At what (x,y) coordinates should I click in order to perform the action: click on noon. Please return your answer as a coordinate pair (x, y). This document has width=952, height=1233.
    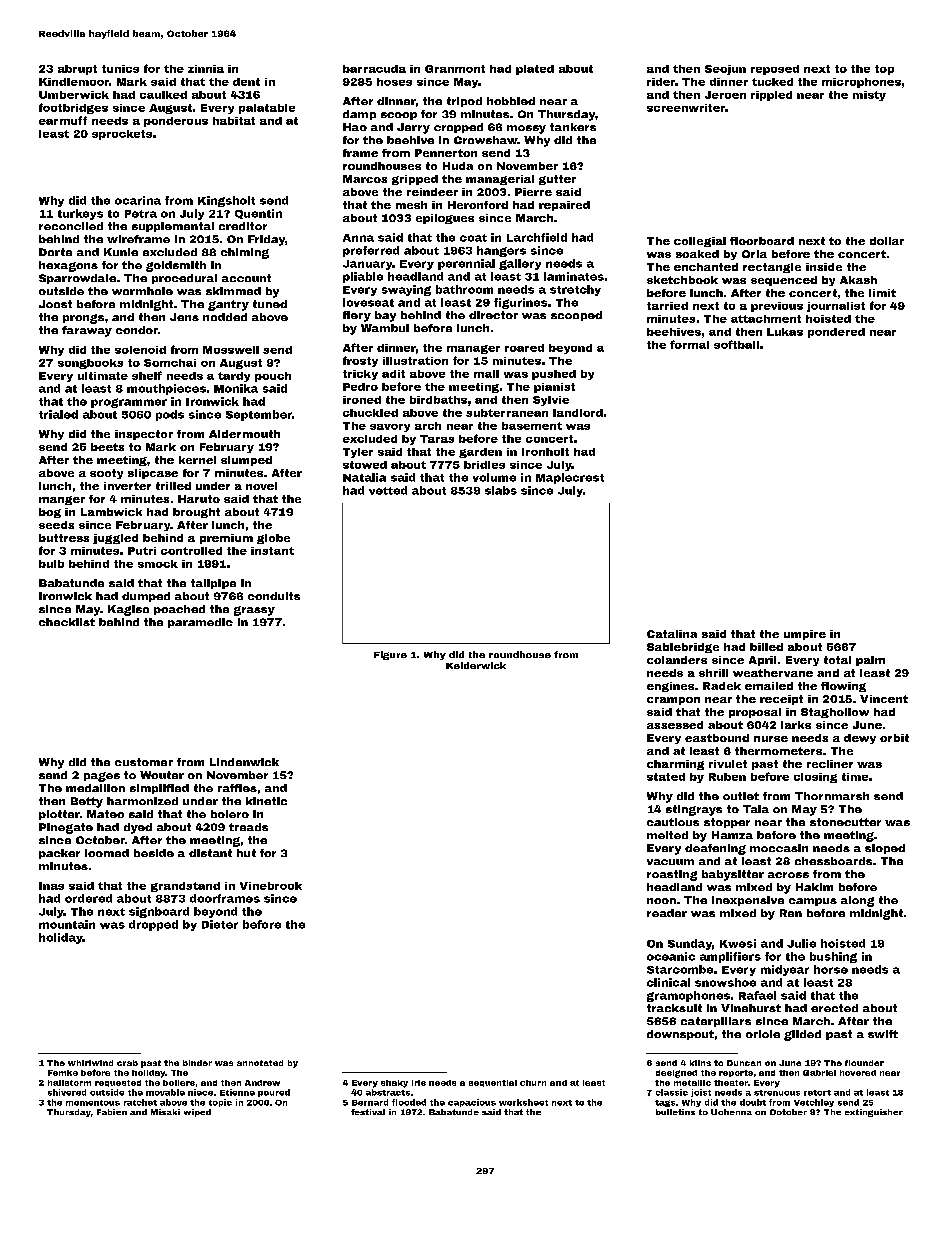
    Looking at the image, I should click on (661, 901).
